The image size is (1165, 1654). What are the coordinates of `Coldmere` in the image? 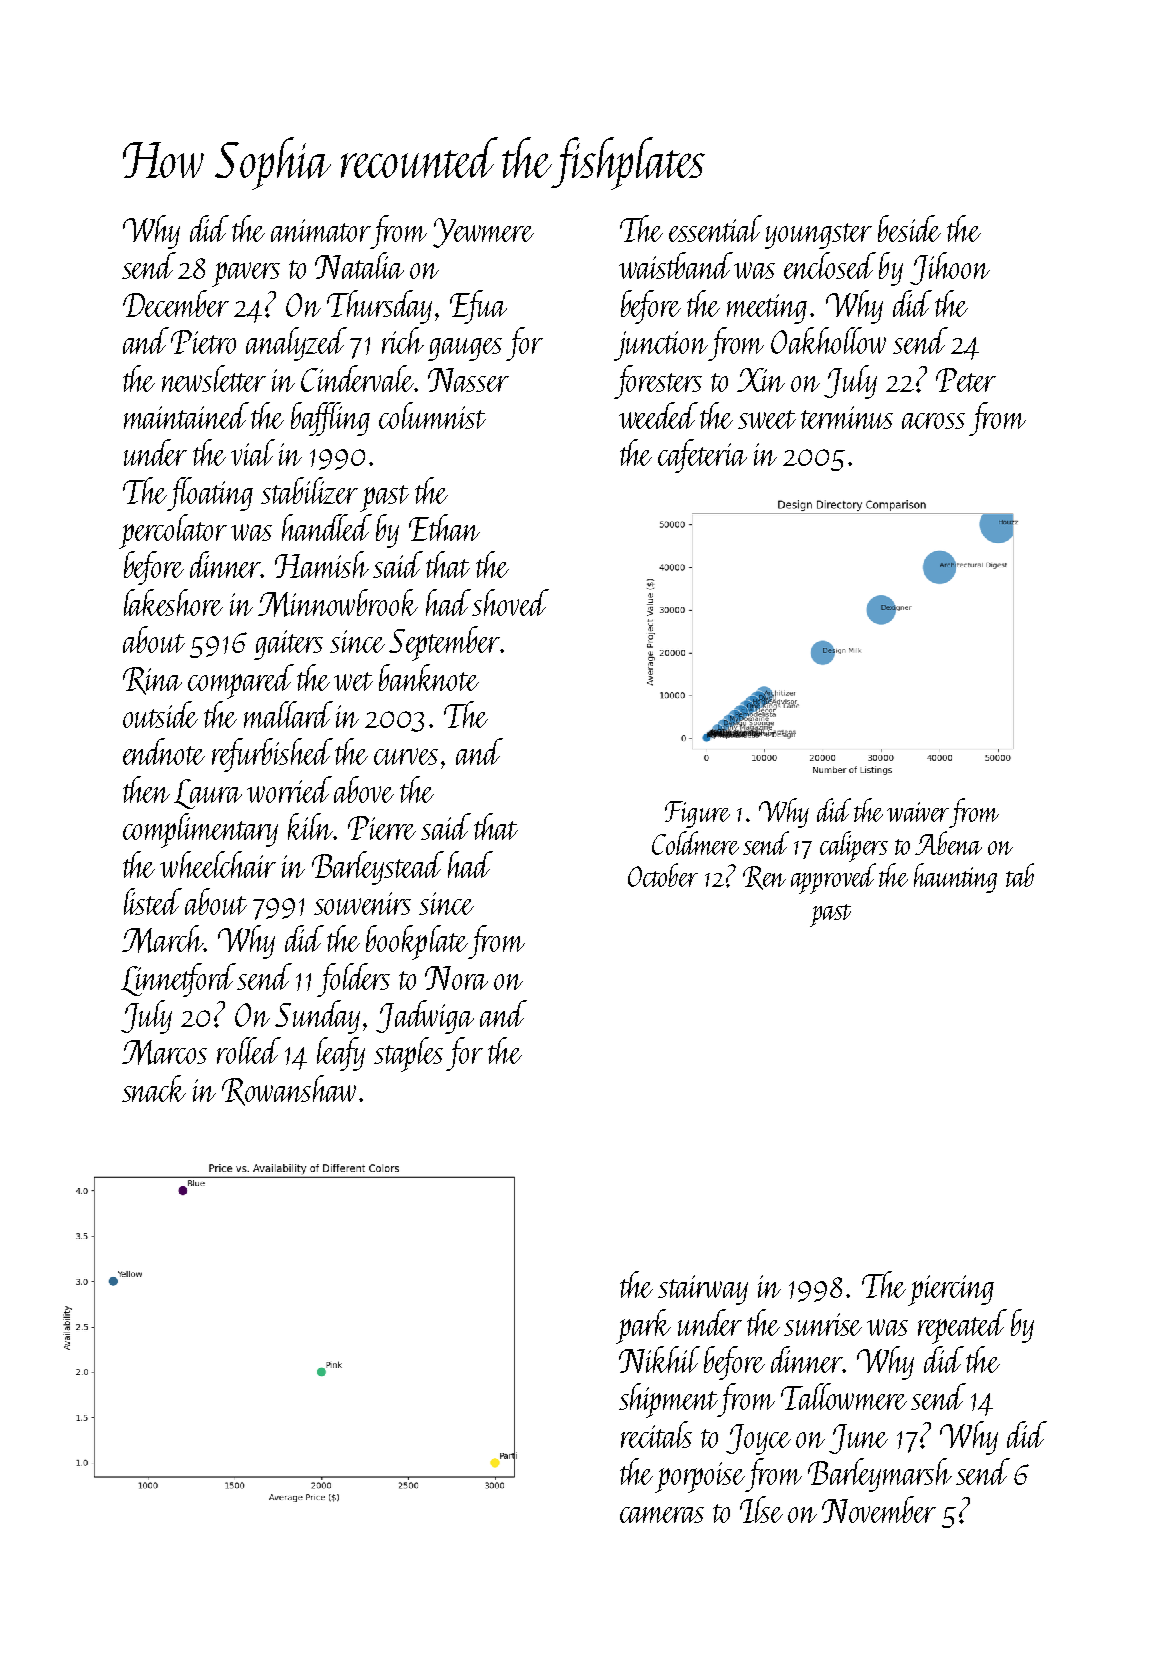 It's located at (695, 843).
